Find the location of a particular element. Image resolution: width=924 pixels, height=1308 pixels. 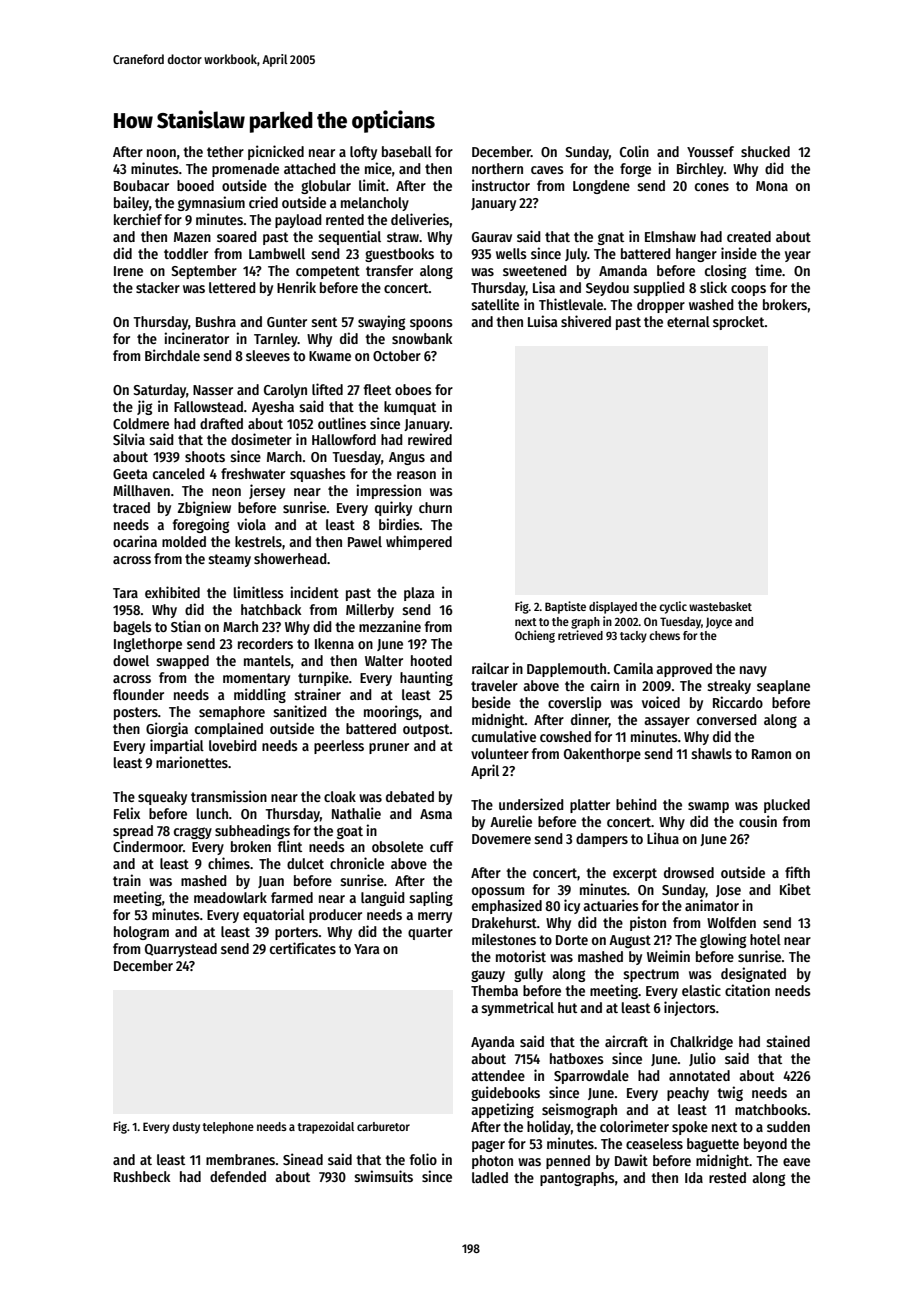

noon is located at coordinates (161, 153).
